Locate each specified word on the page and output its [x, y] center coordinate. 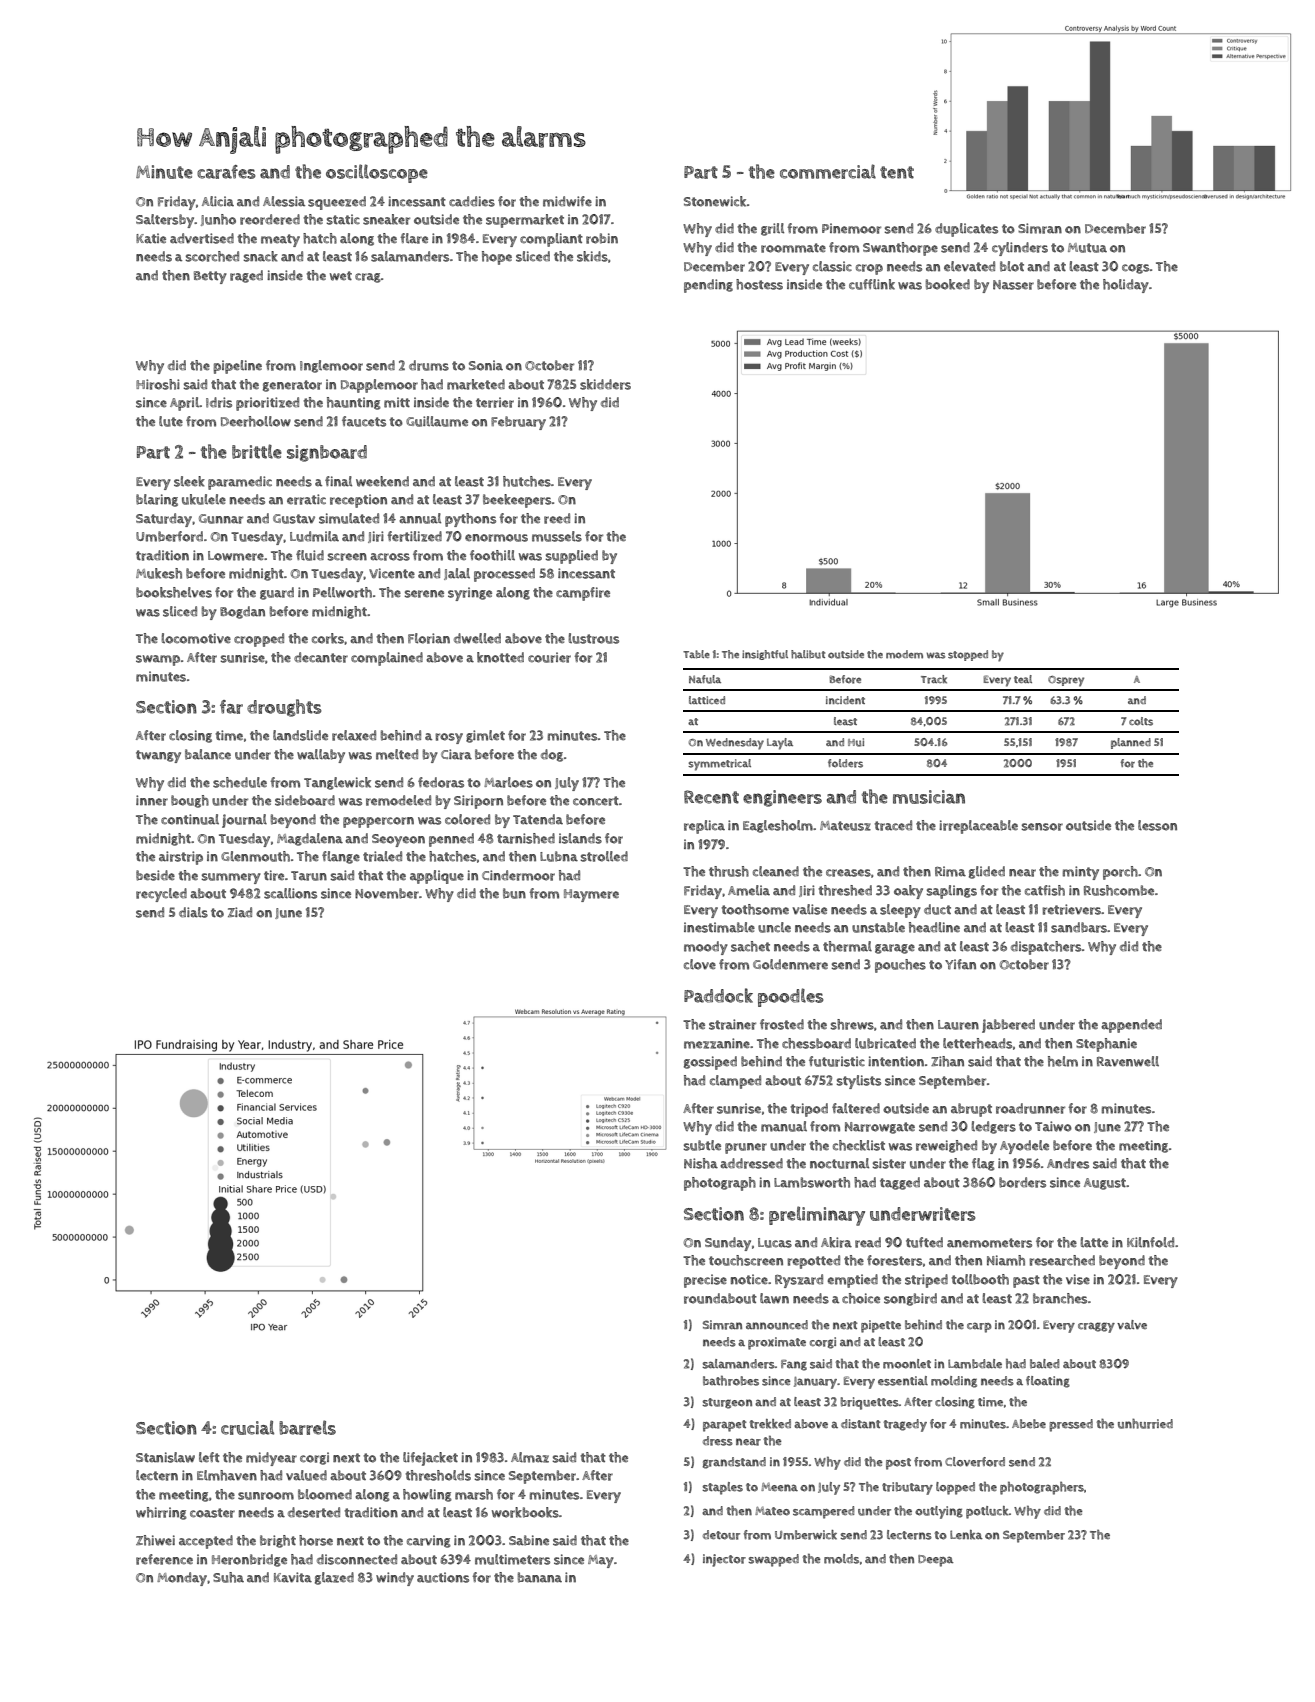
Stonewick [715, 201]
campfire [583, 594]
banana [540, 1577]
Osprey [1066, 681]
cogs [1136, 269]
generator [292, 386]
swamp [158, 660]
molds [841, 1559]
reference [164, 1559]
